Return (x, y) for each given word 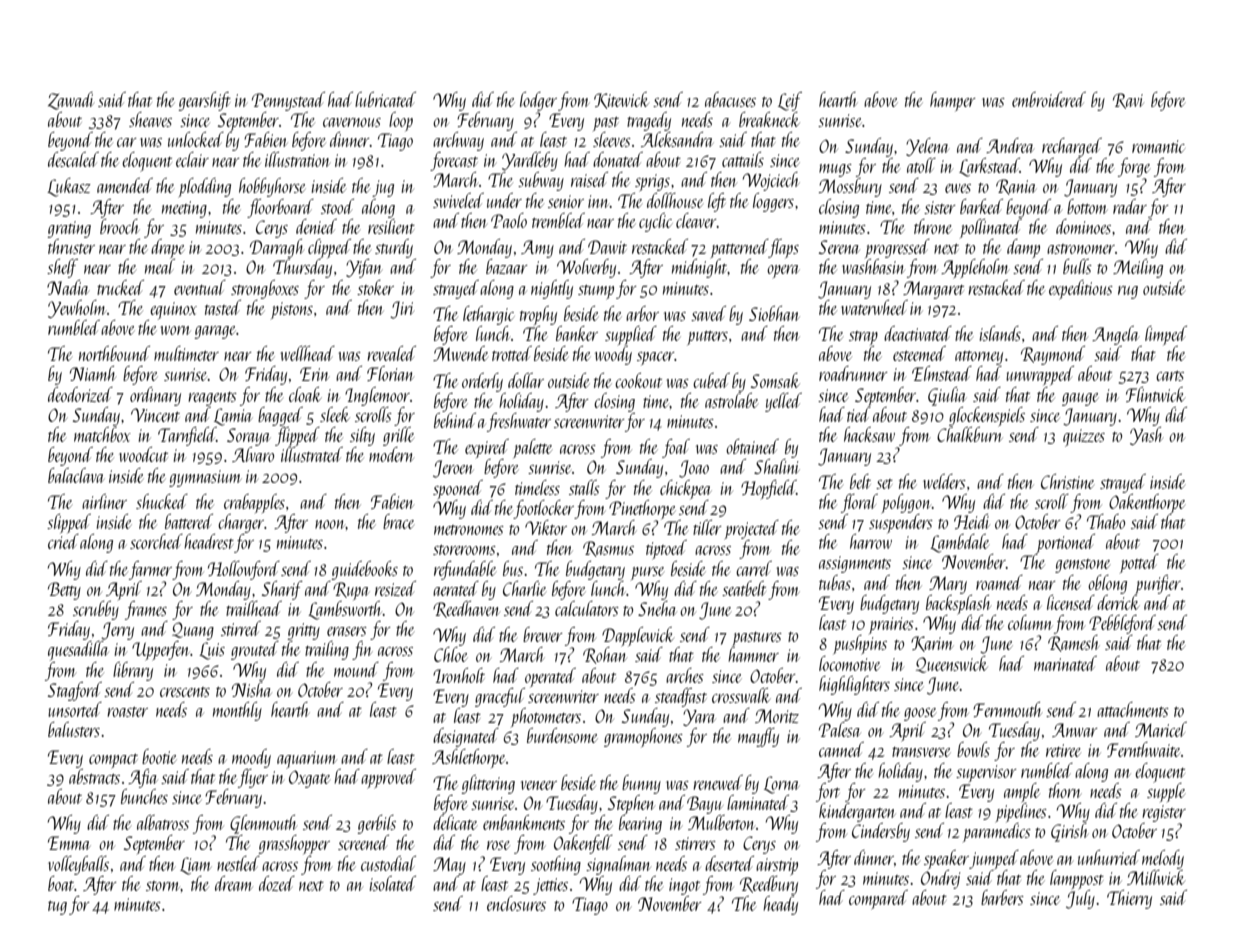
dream (234, 883)
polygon (906, 504)
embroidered (1049, 99)
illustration (297, 159)
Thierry (1129, 899)
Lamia (233, 417)
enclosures (516, 903)
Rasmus (608, 549)
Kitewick (622, 100)
